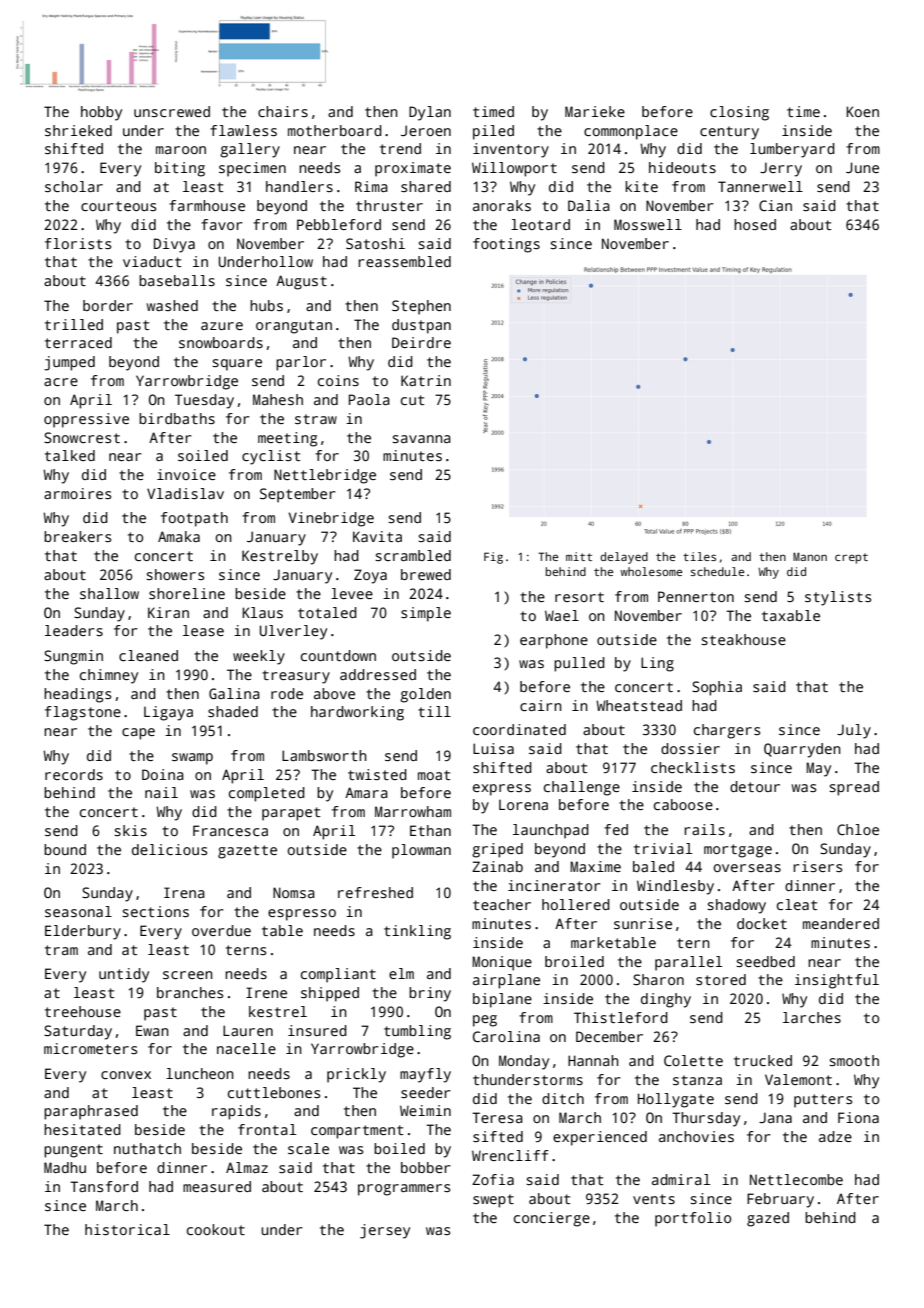 Image resolution: width=924 pixels, height=1308 pixels. I want to click on Chloe, so click(858, 829).
